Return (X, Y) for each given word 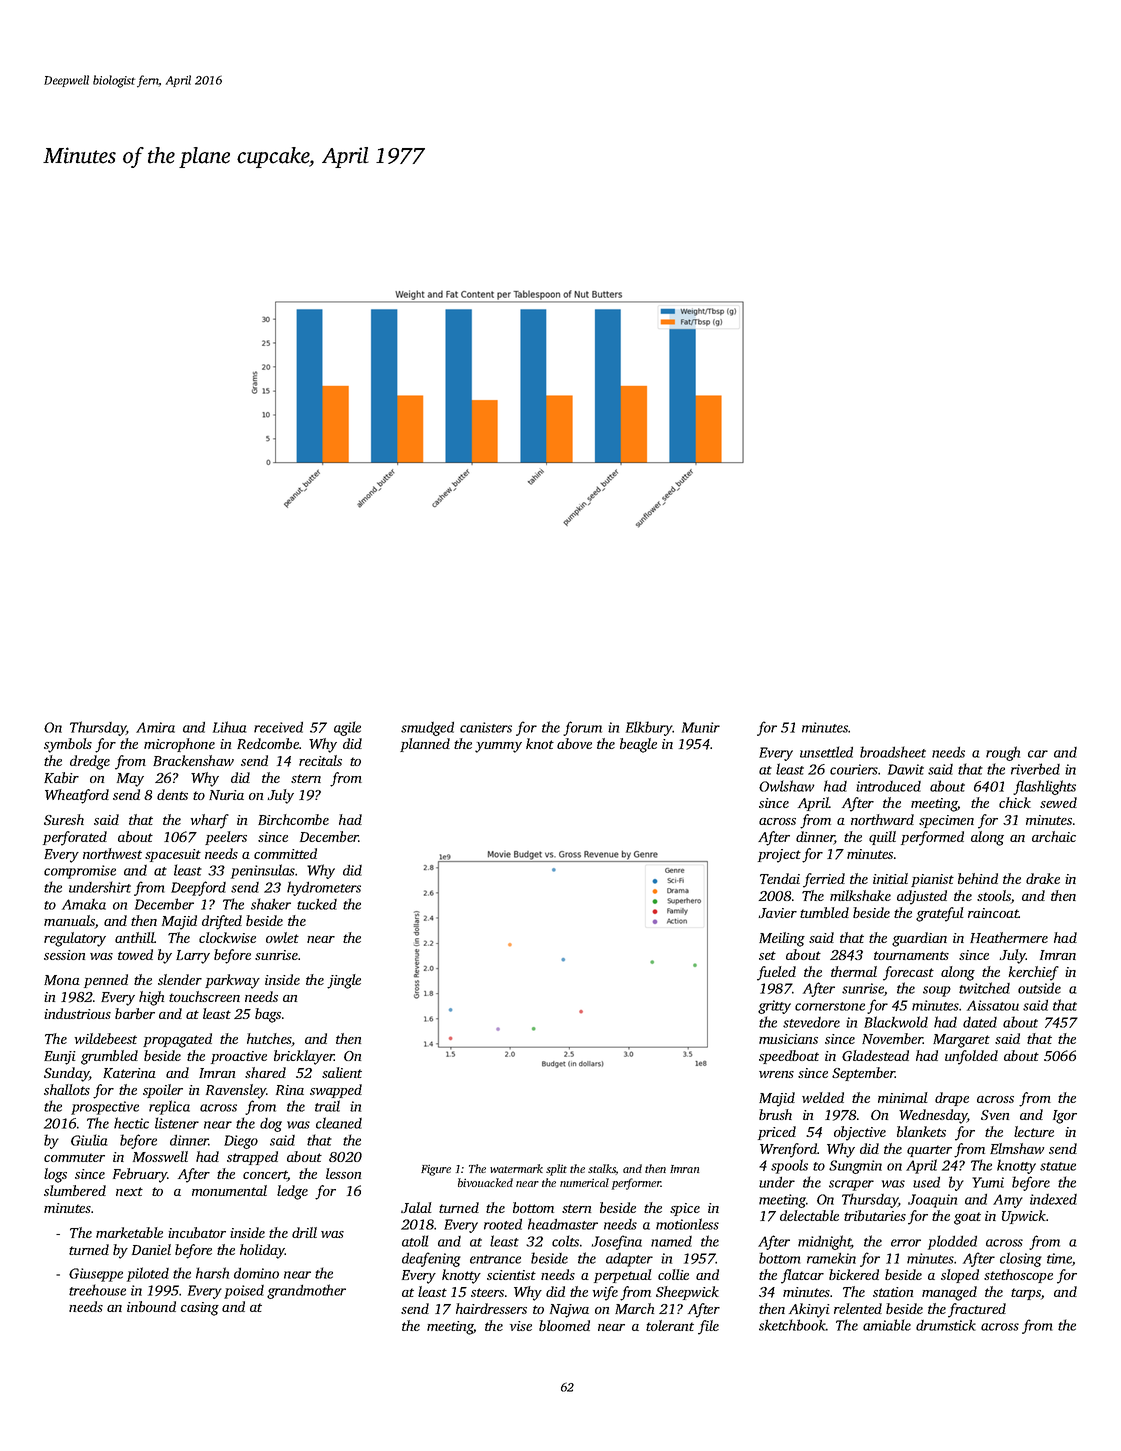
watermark (516, 1168)
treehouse (97, 1290)
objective (860, 1133)
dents (172, 794)
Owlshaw (787, 786)
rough (1003, 753)
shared (265, 1072)
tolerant (670, 1325)
